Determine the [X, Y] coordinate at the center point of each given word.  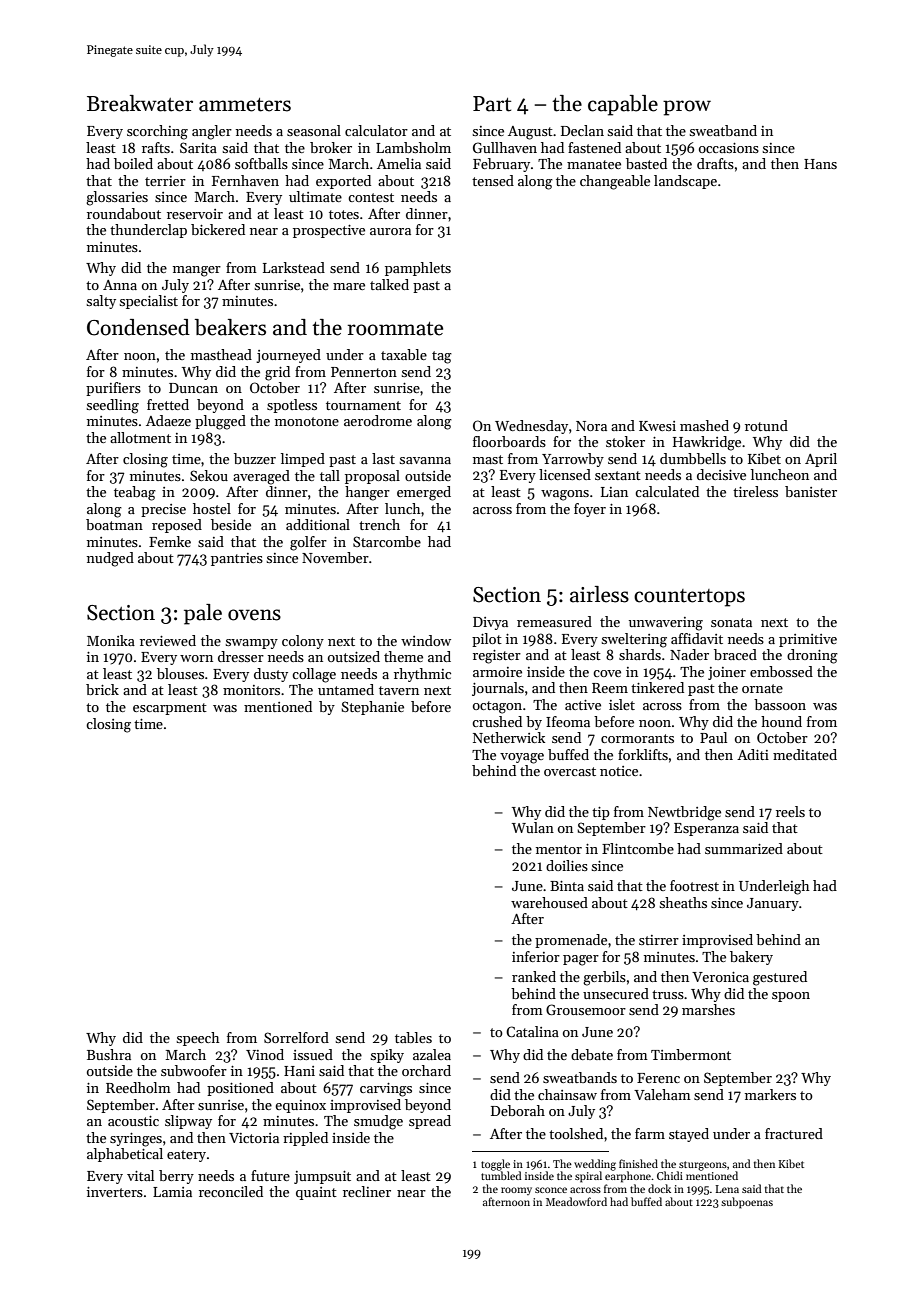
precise [163, 510]
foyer [590, 510]
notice [619, 771]
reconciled [231, 1191]
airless [599, 594]
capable [623, 105]
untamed [346, 689]
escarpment [170, 709]
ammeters [245, 105]
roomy [516, 1191]
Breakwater [140, 103]
